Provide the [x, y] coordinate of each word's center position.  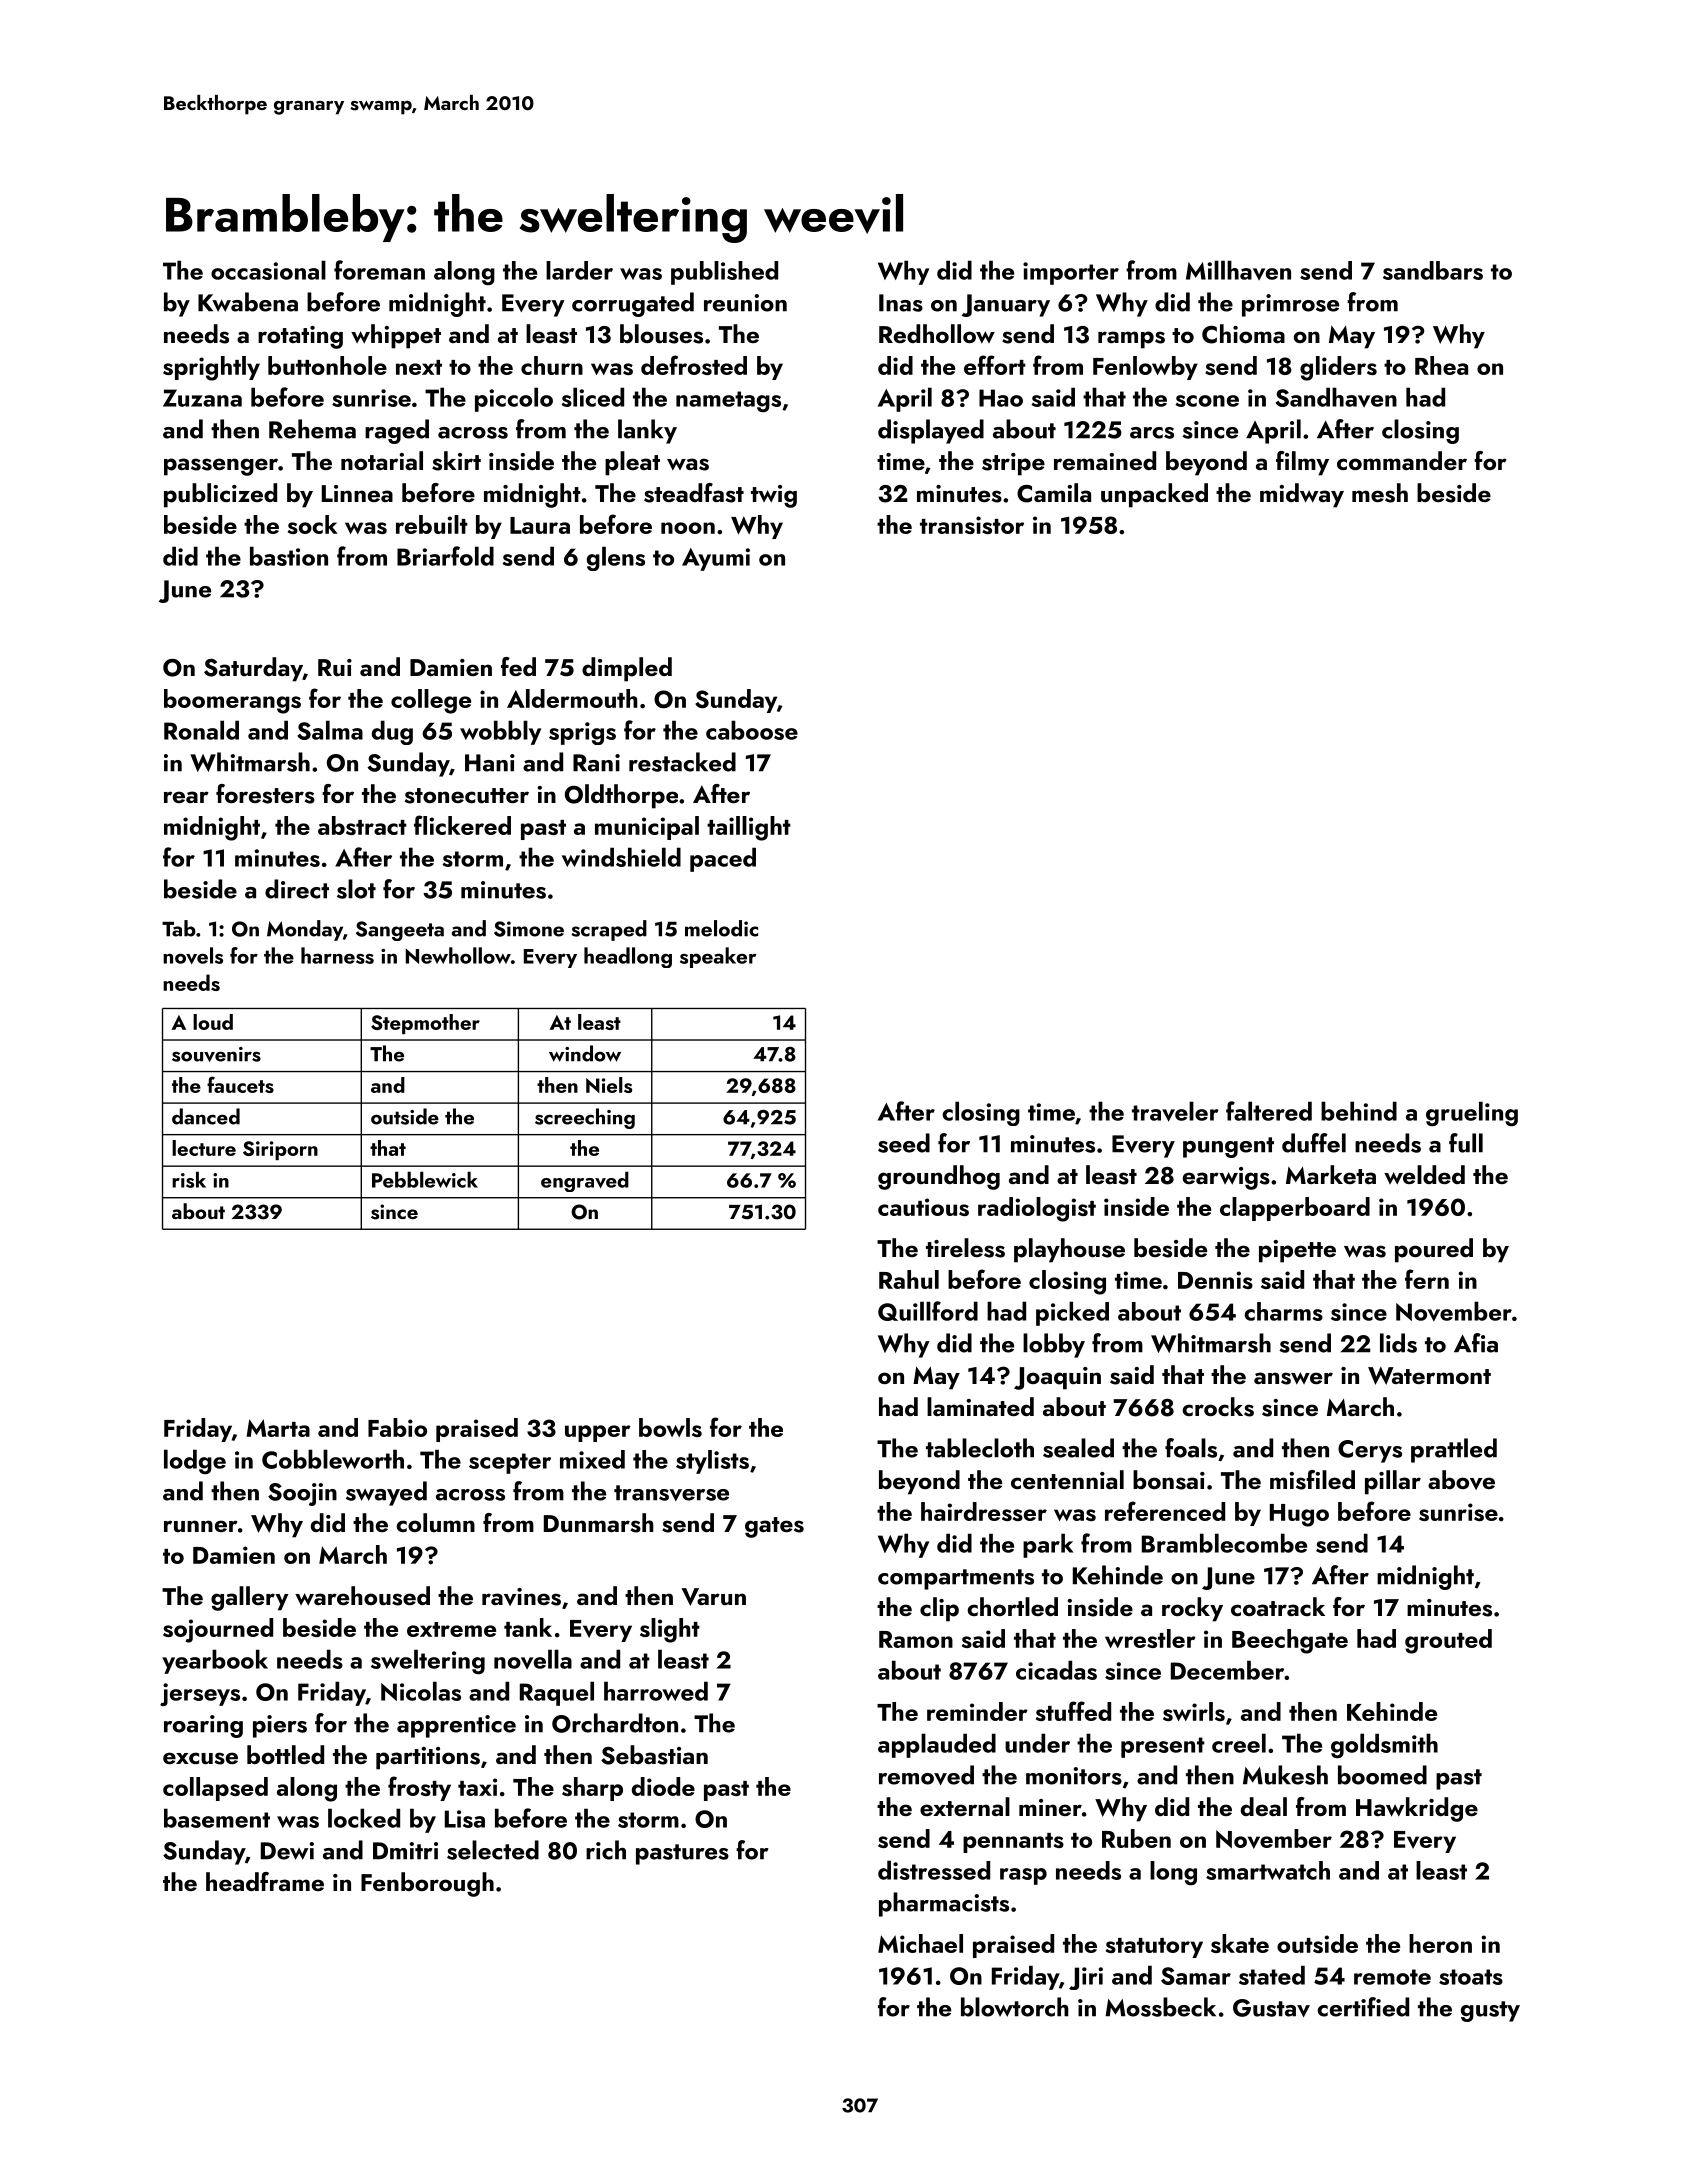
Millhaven [1238, 270]
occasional [268, 270]
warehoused [362, 1596]
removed [926, 1775]
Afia [1476, 1343]
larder [579, 270]
